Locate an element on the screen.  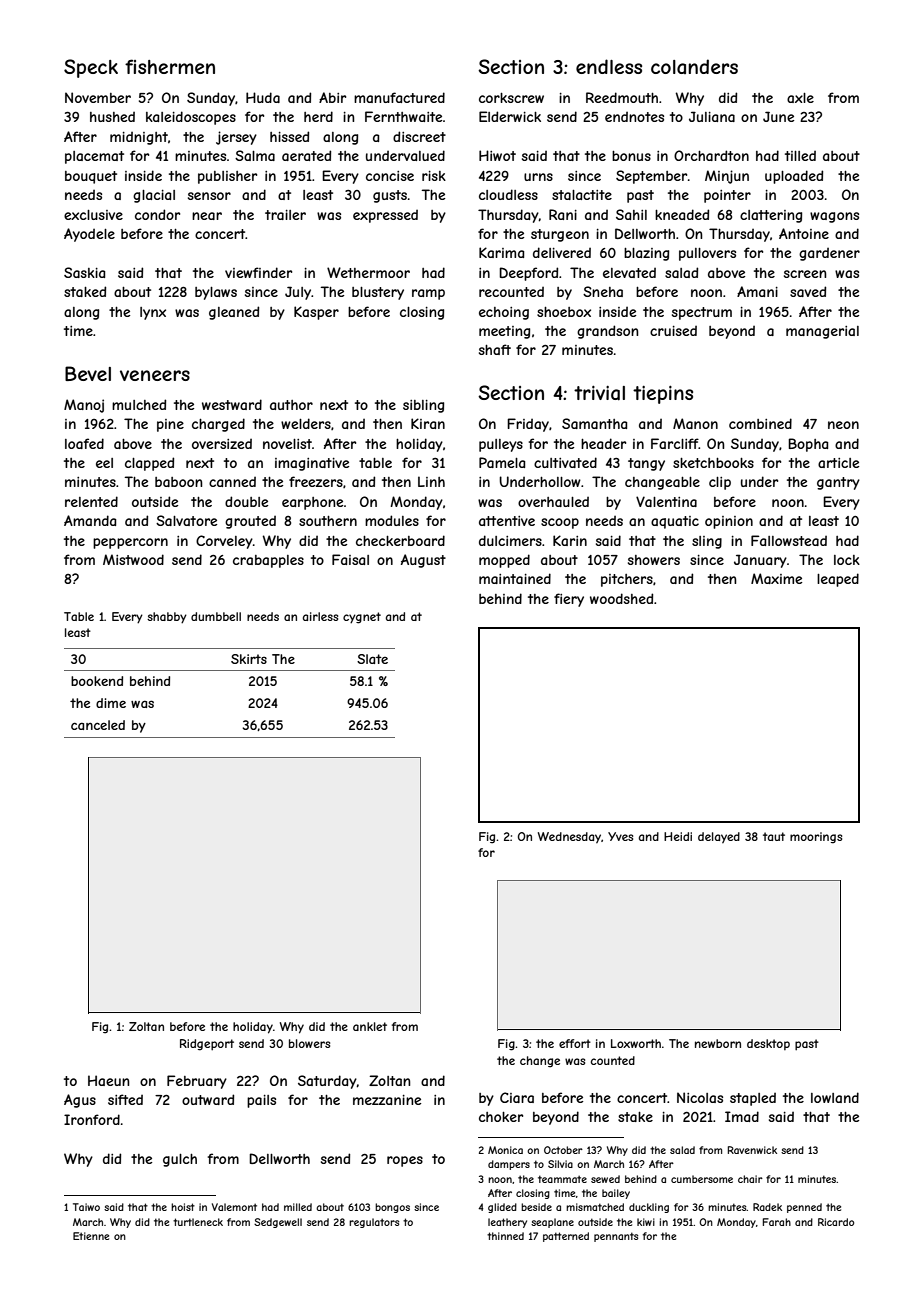
Faisal is located at coordinates (350, 559).
